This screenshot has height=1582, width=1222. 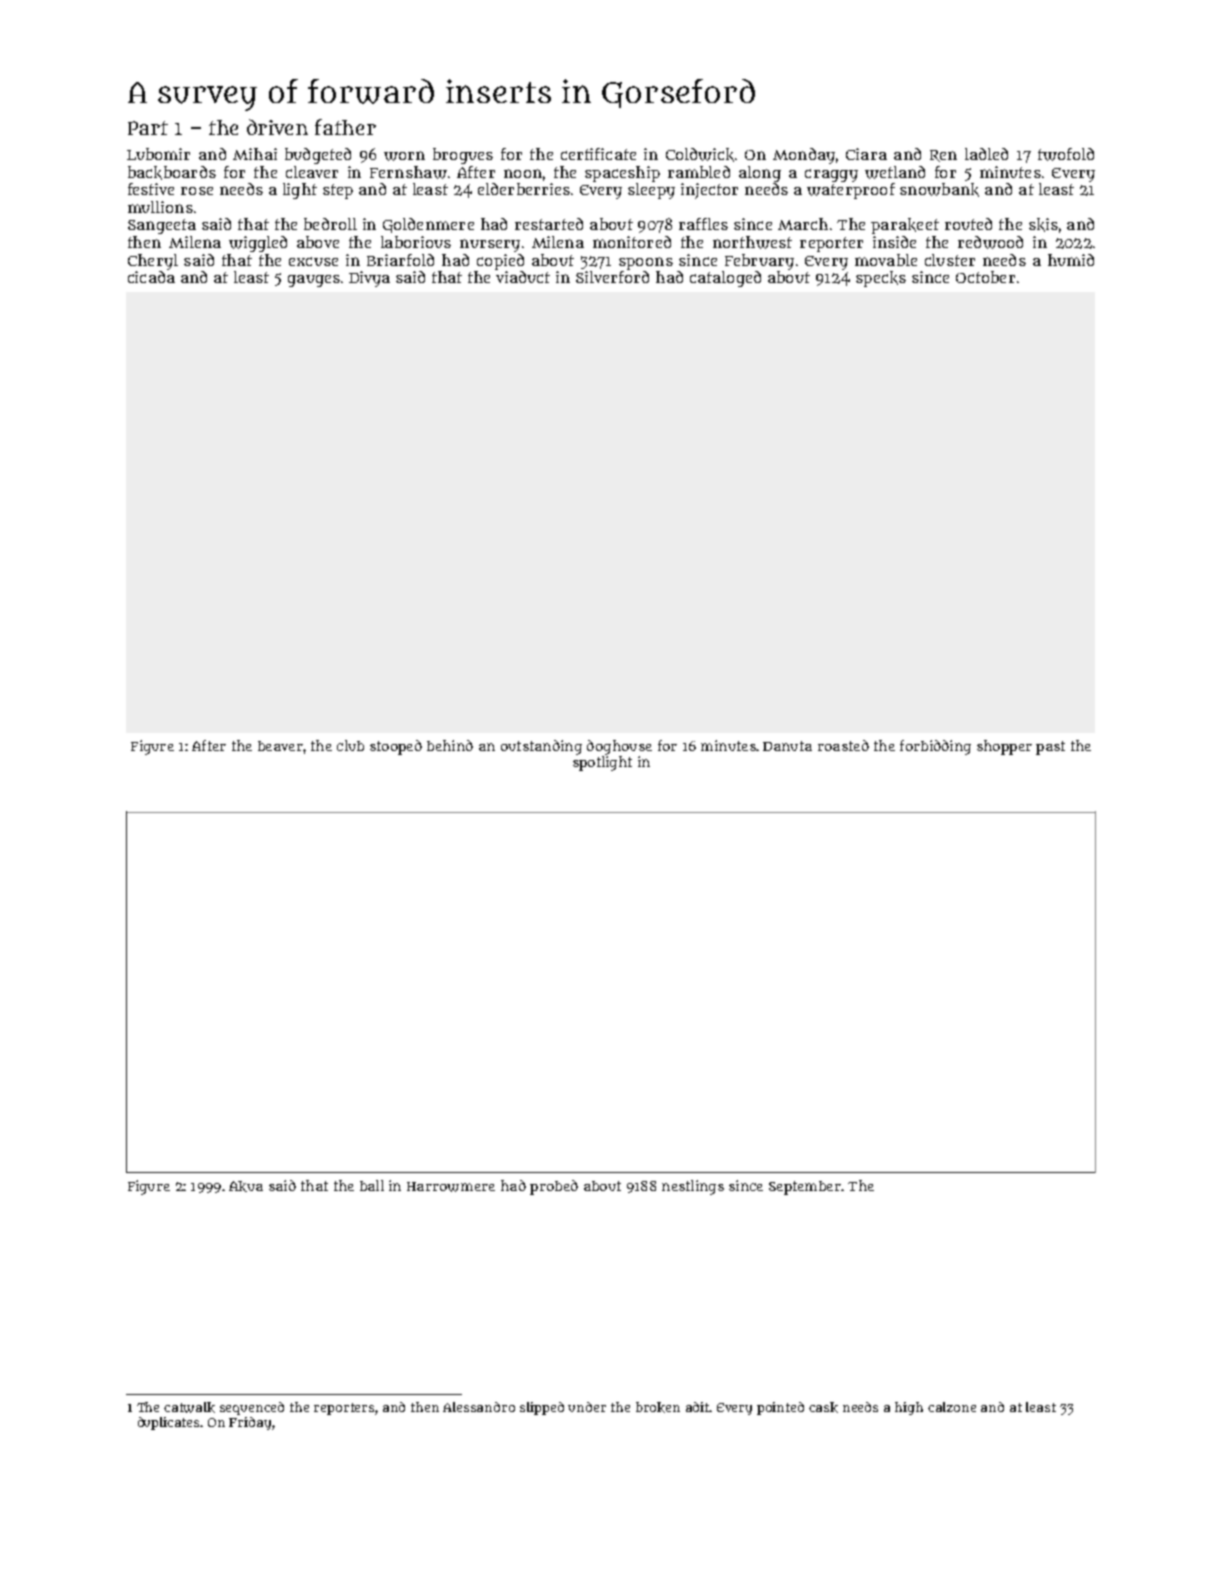 I want to click on behind, so click(x=450, y=745).
